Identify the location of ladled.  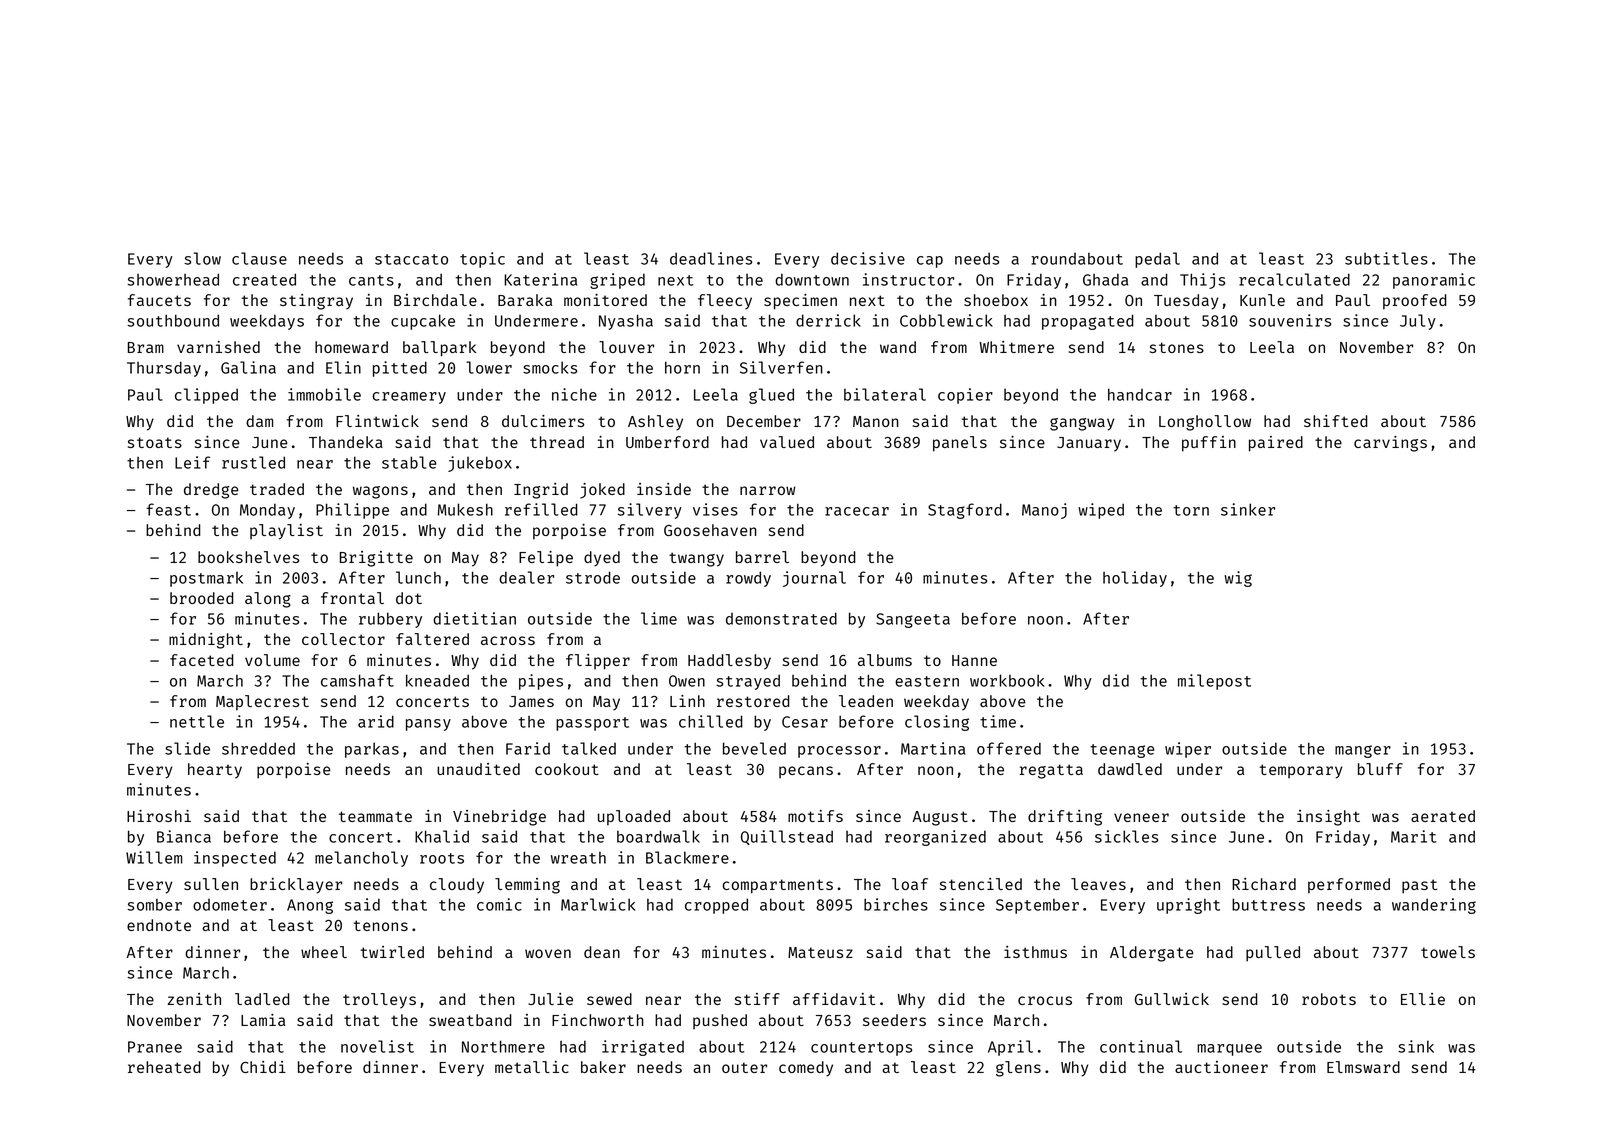
(262, 999).
